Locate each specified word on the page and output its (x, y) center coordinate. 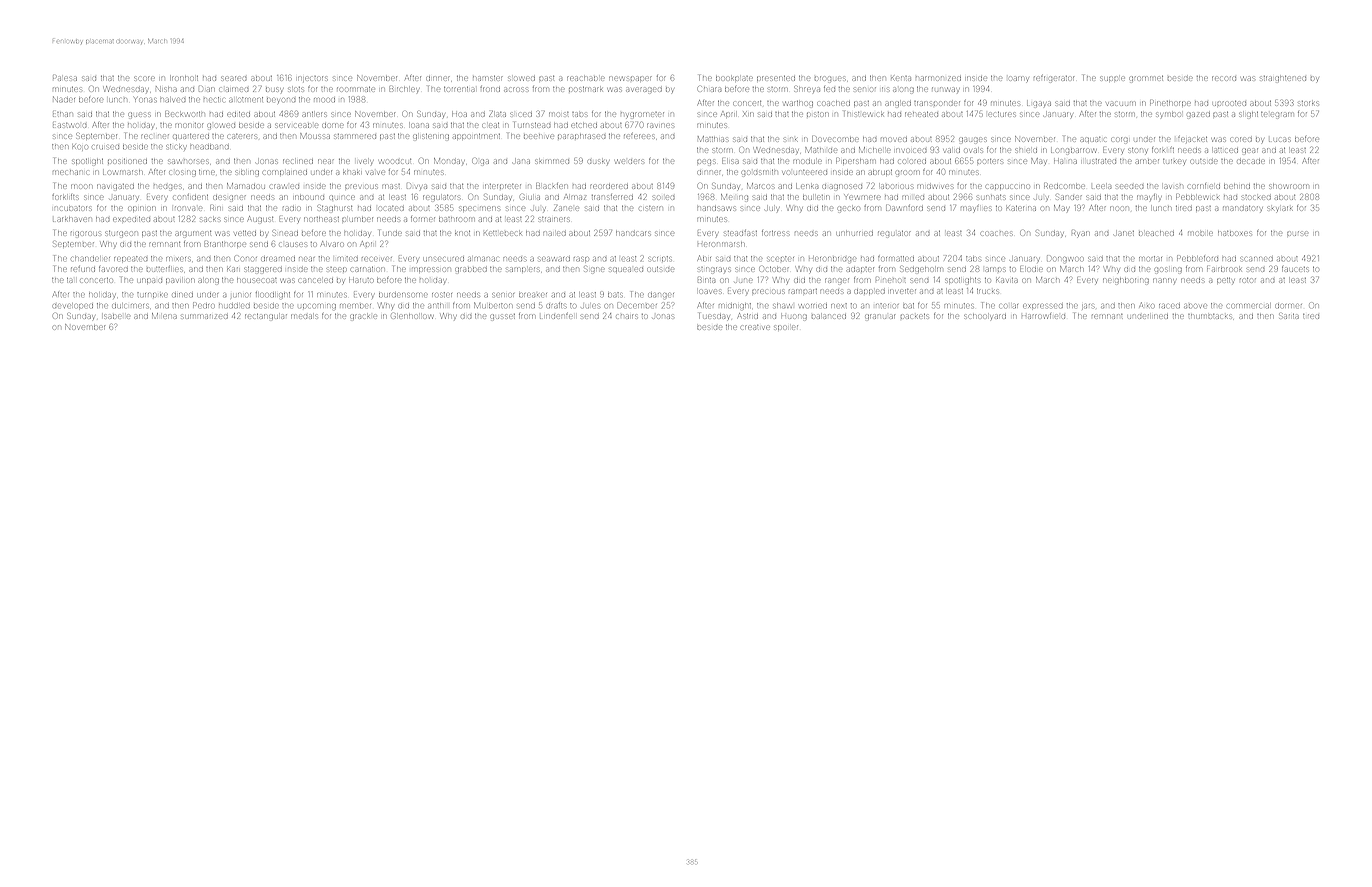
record (1224, 78)
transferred (612, 197)
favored (113, 269)
